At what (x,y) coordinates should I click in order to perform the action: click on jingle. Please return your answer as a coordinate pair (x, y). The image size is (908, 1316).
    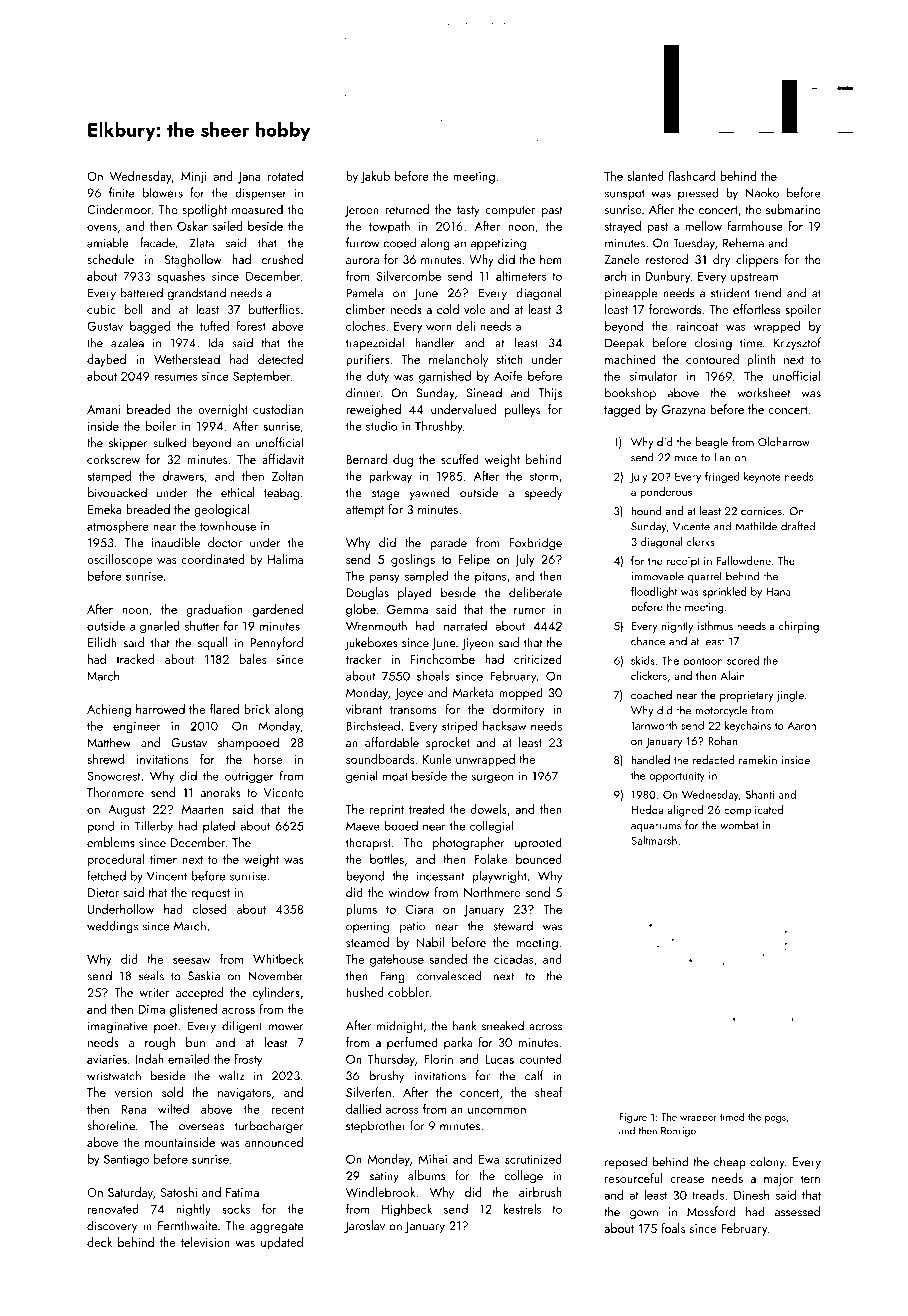
    Looking at the image, I should click on (790, 696).
